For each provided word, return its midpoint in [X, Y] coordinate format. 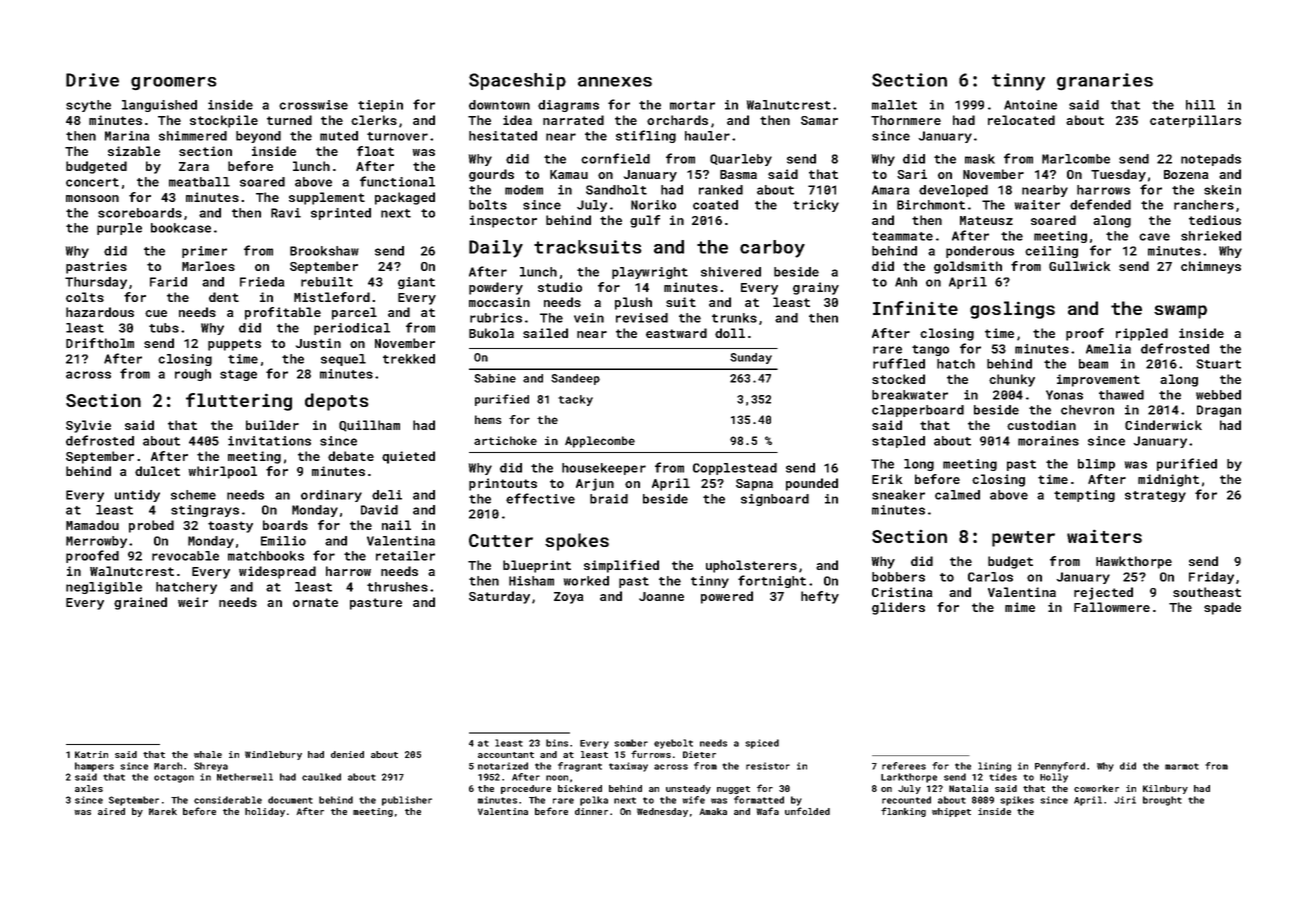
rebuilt [327, 282]
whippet [951, 812]
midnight [1168, 480]
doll [730, 333]
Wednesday [662, 812]
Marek [163, 811]
